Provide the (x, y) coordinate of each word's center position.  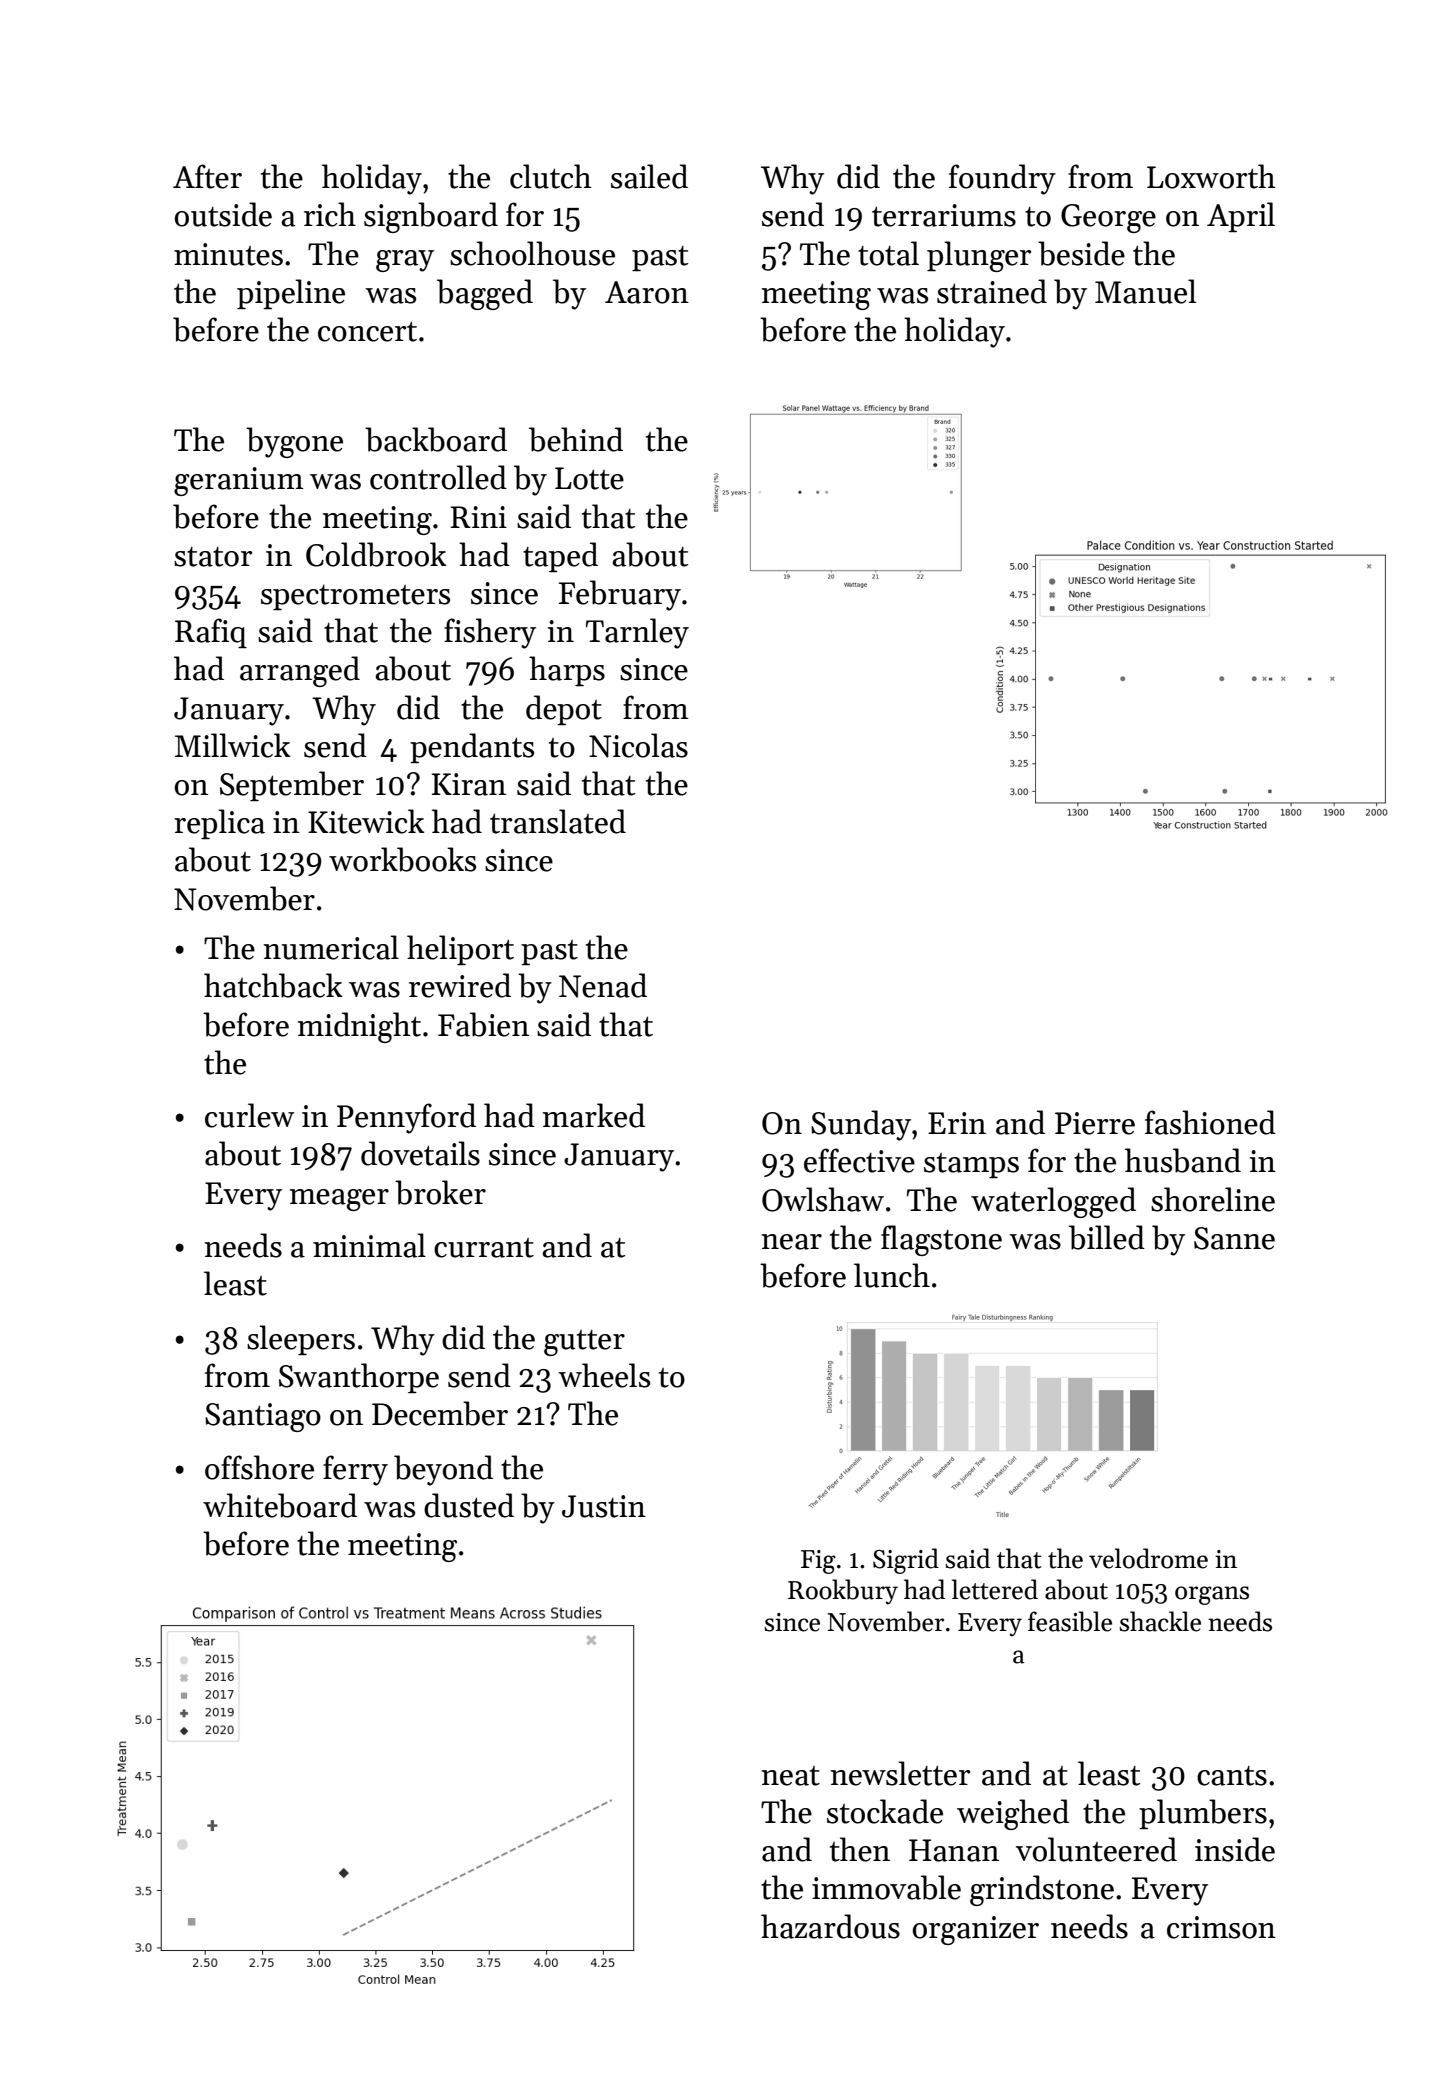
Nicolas (638, 745)
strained (992, 291)
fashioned (1210, 1122)
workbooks (402, 859)
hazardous (830, 1926)
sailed (649, 176)
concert (367, 332)
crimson (1221, 1927)
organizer (975, 1930)
